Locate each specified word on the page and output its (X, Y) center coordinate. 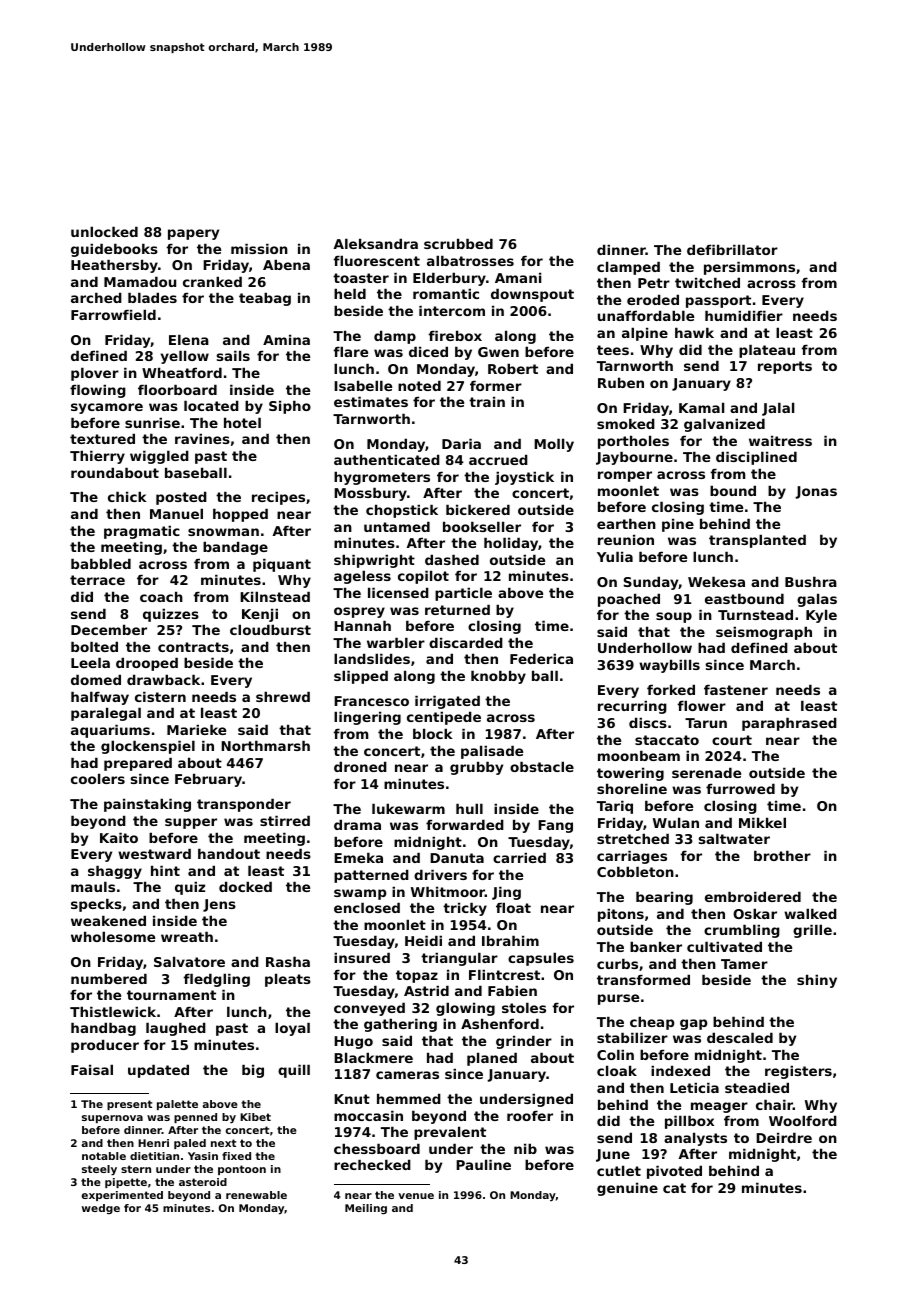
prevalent (450, 1133)
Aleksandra (375, 243)
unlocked (104, 231)
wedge (101, 1209)
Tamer (744, 964)
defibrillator (732, 249)
